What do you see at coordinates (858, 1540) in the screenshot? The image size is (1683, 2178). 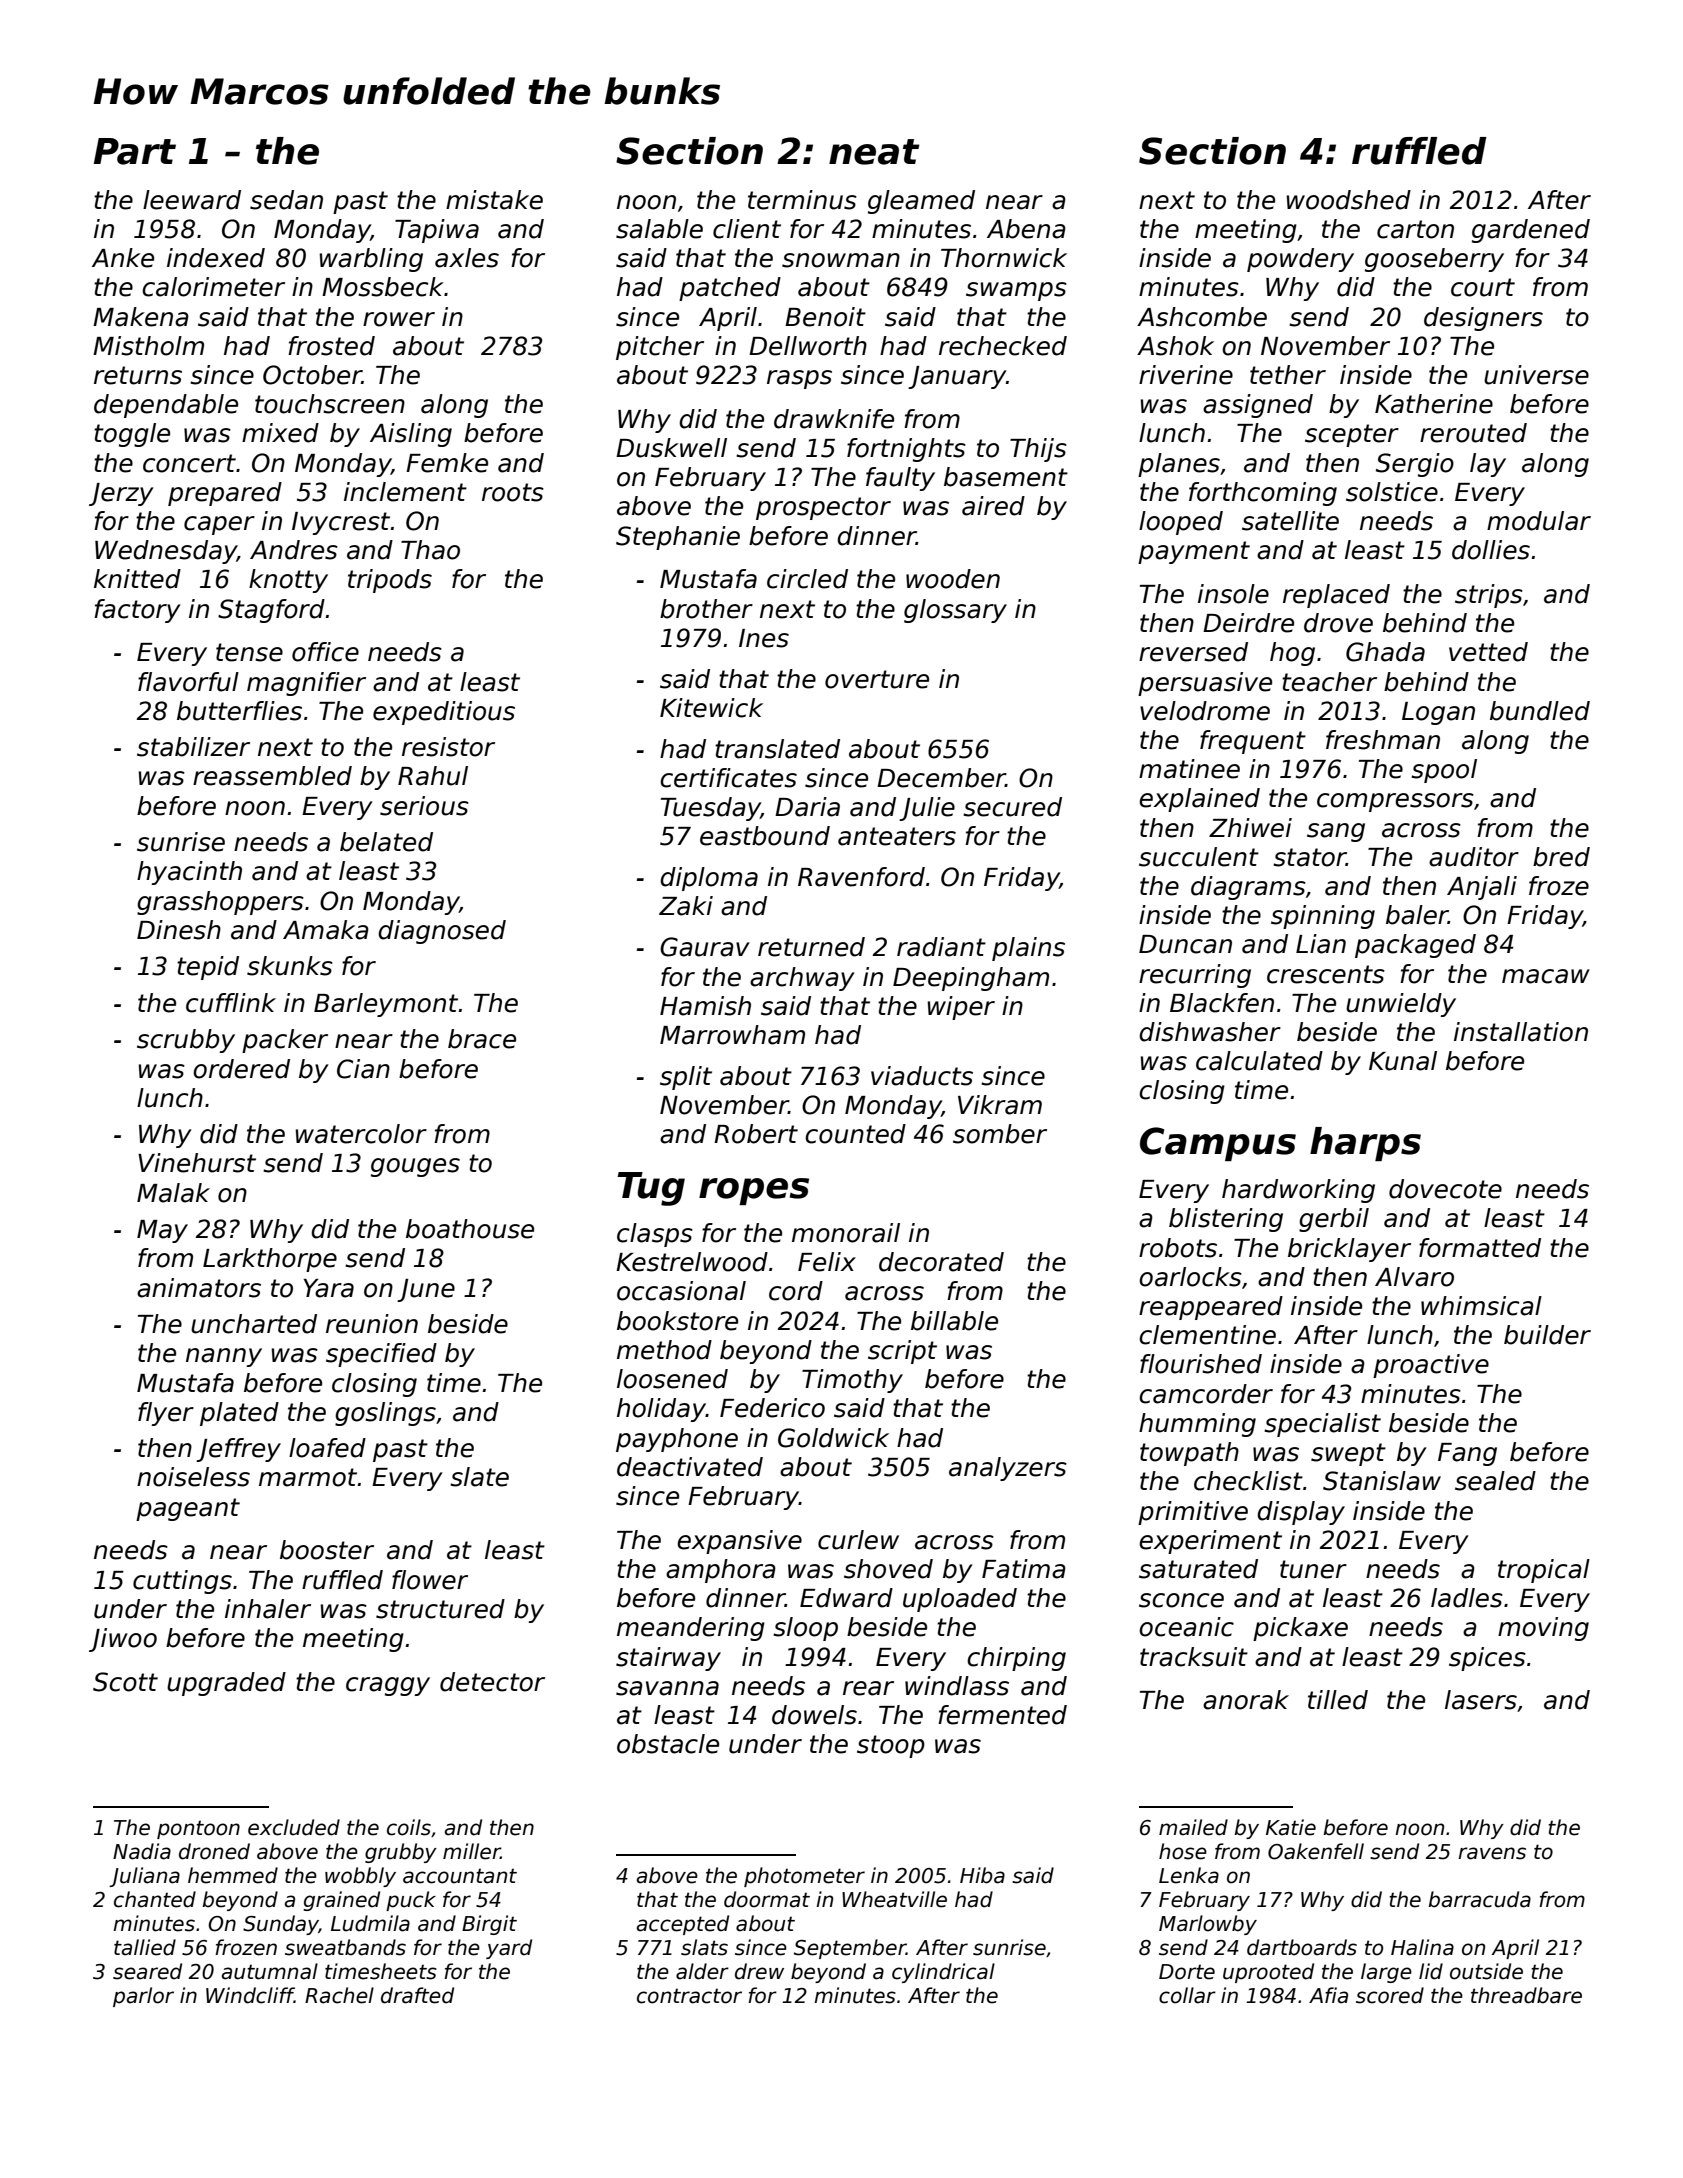 I see `curlew` at bounding box center [858, 1540].
